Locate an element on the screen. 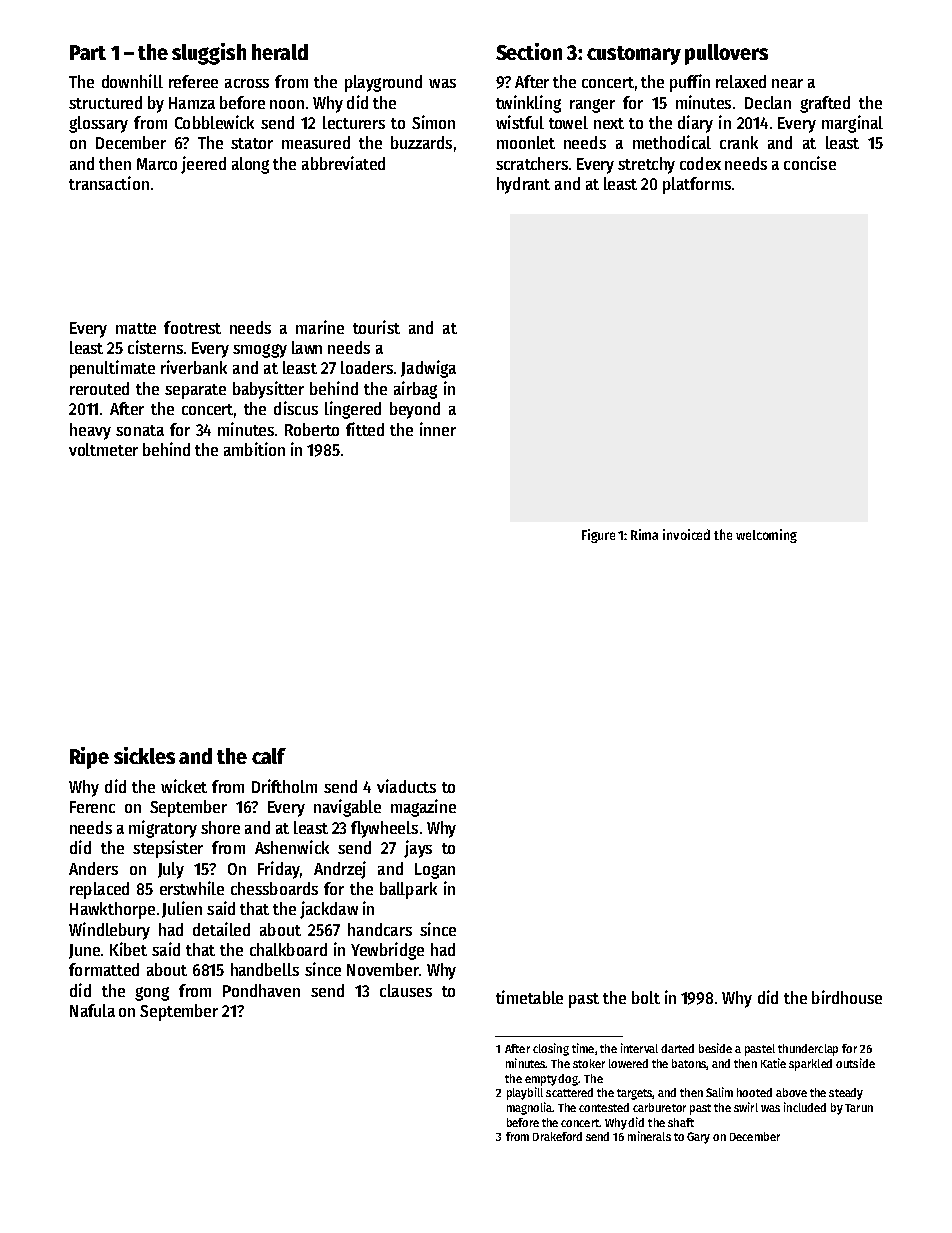 The height and width of the screenshot is (1233, 952). customary is located at coordinates (634, 55).
